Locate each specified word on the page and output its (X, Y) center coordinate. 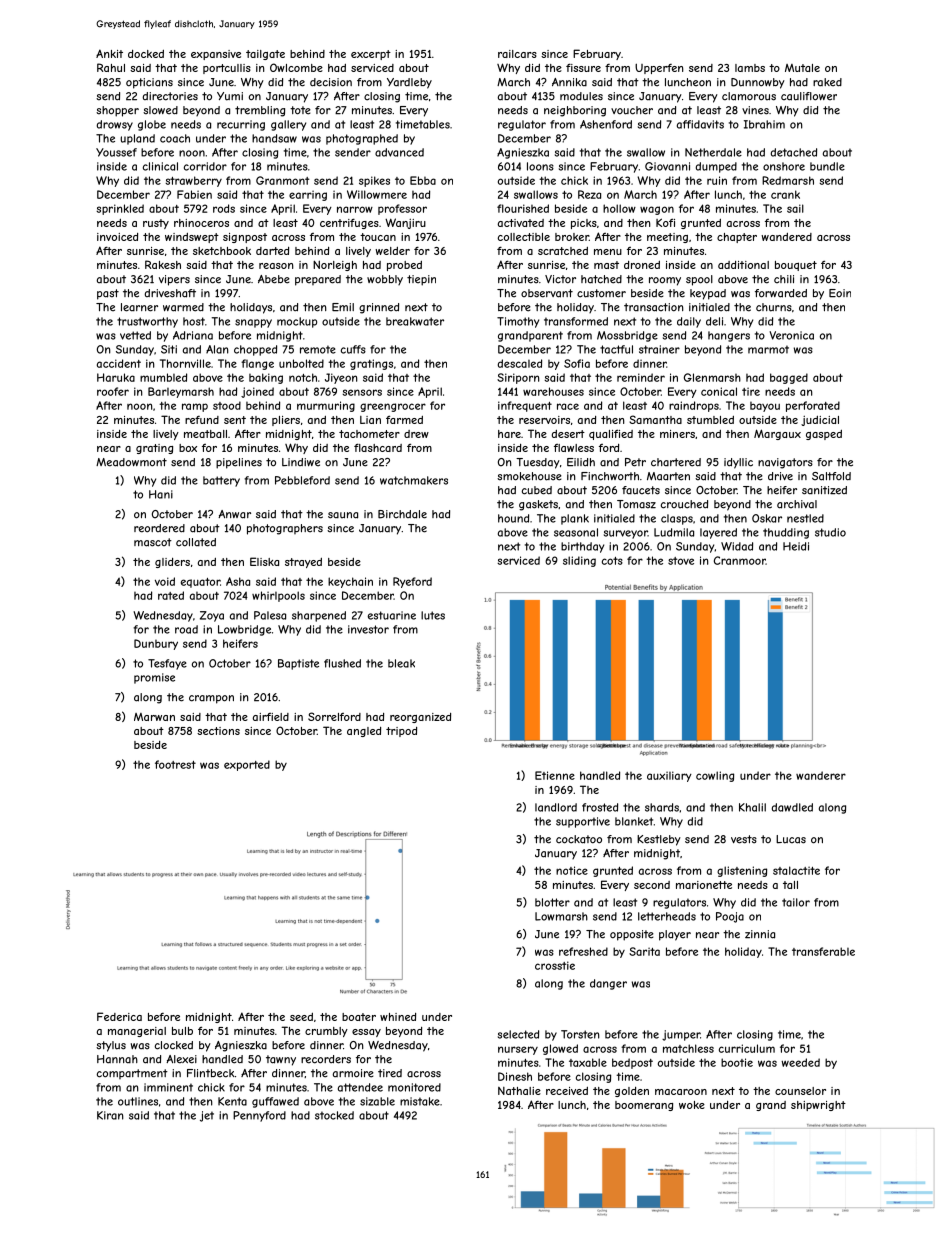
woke (692, 1105)
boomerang (644, 1106)
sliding (579, 561)
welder (392, 251)
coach (175, 138)
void (165, 581)
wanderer (821, 775)
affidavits (700, 124)
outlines (138, 1101)
